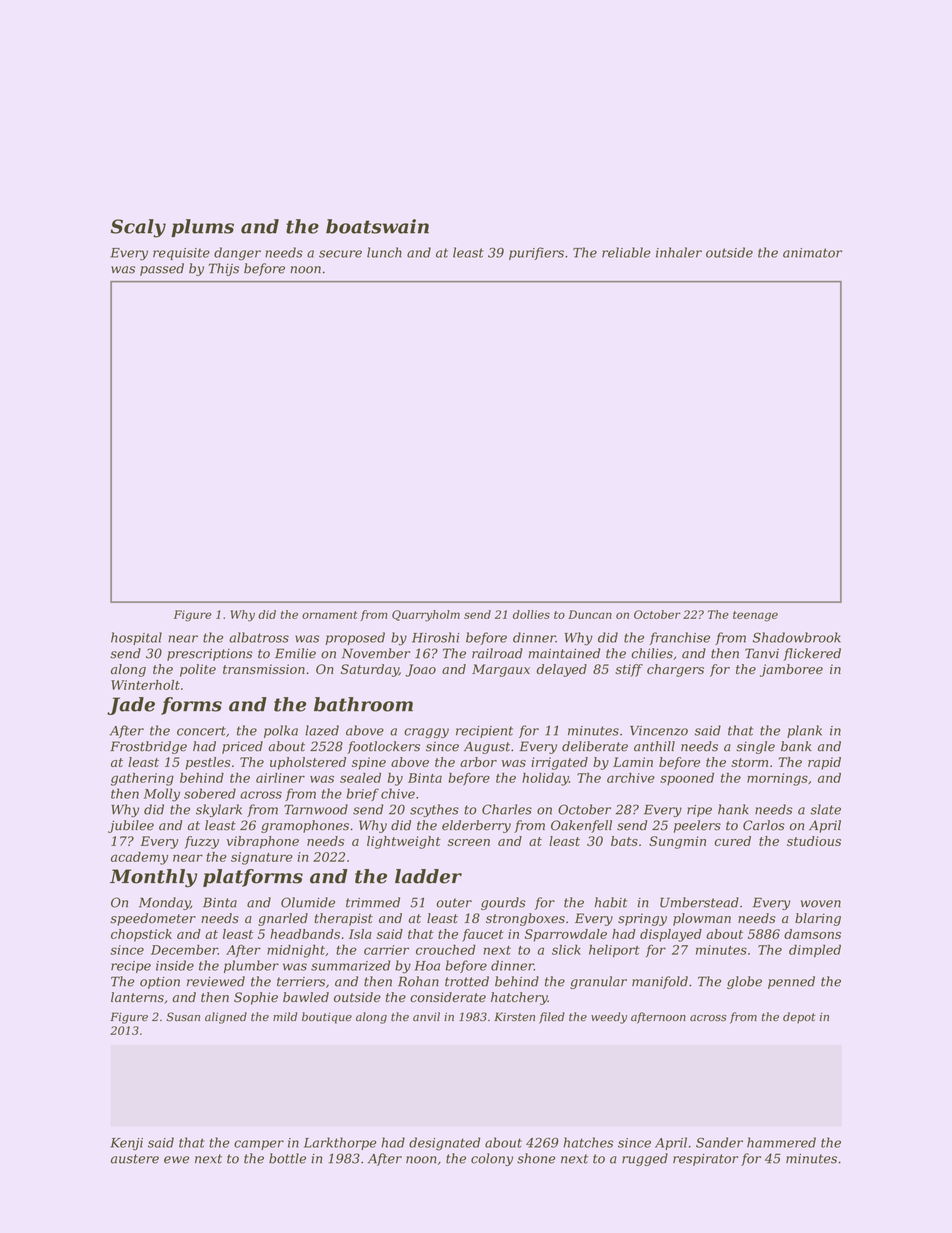 This image has width=952, height=1233. Describe the element at coordinates (626, 252) in the image. I see `reliable` at that location.
